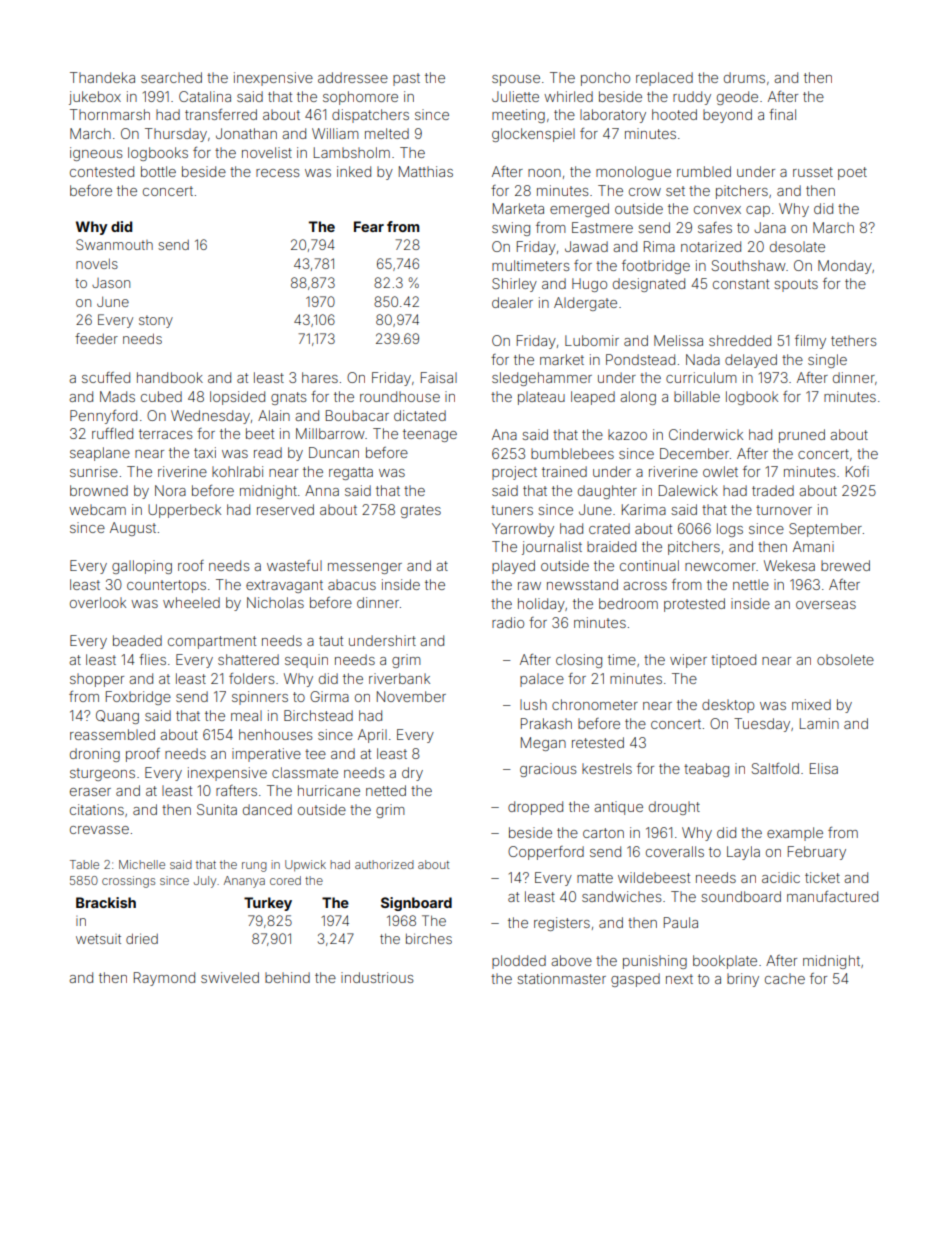 The width and height of the document is (952, 1233). I want to click on Megan, so click(543, 744).
